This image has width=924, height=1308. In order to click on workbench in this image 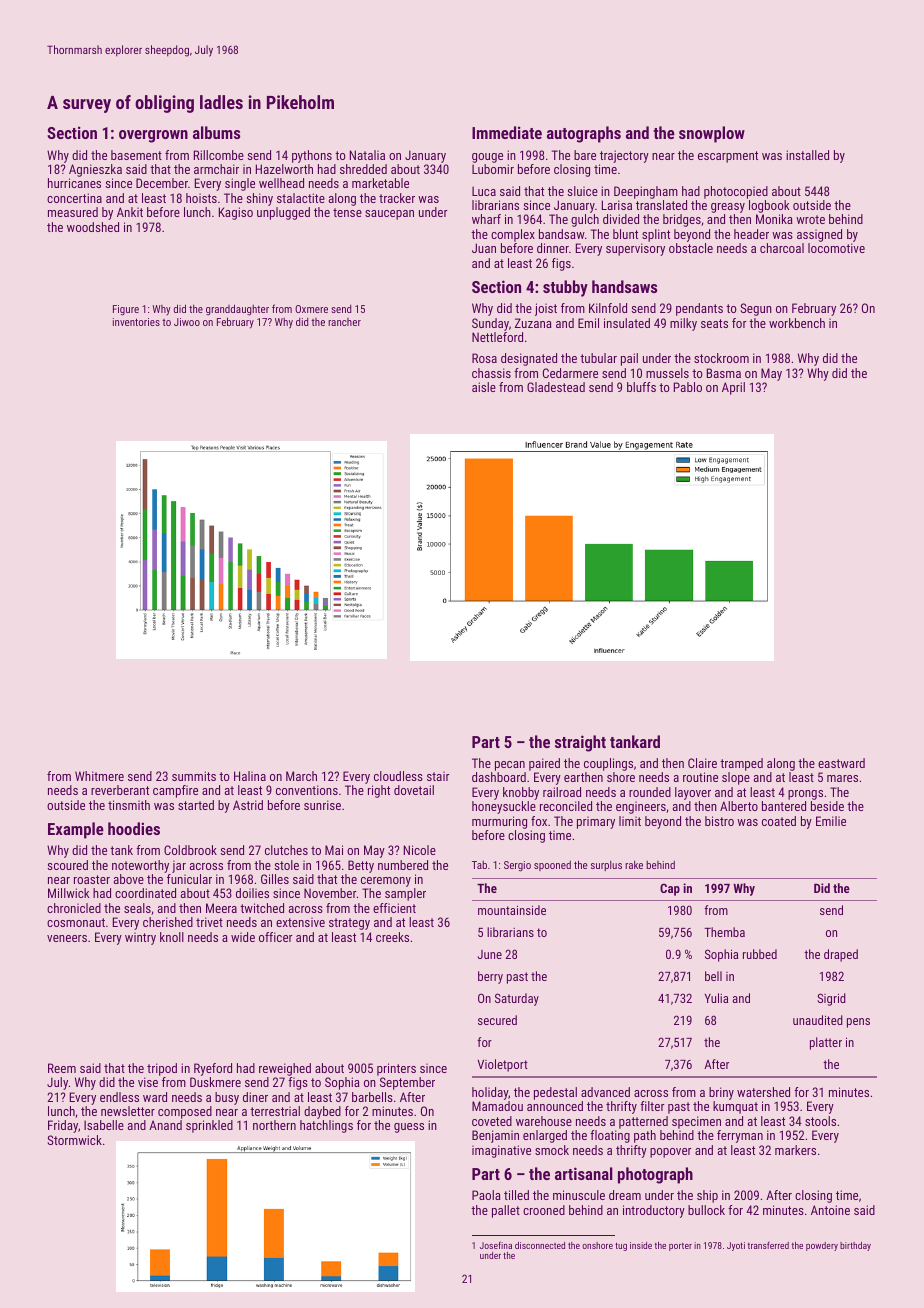, I will do `click(797, 323)`.
